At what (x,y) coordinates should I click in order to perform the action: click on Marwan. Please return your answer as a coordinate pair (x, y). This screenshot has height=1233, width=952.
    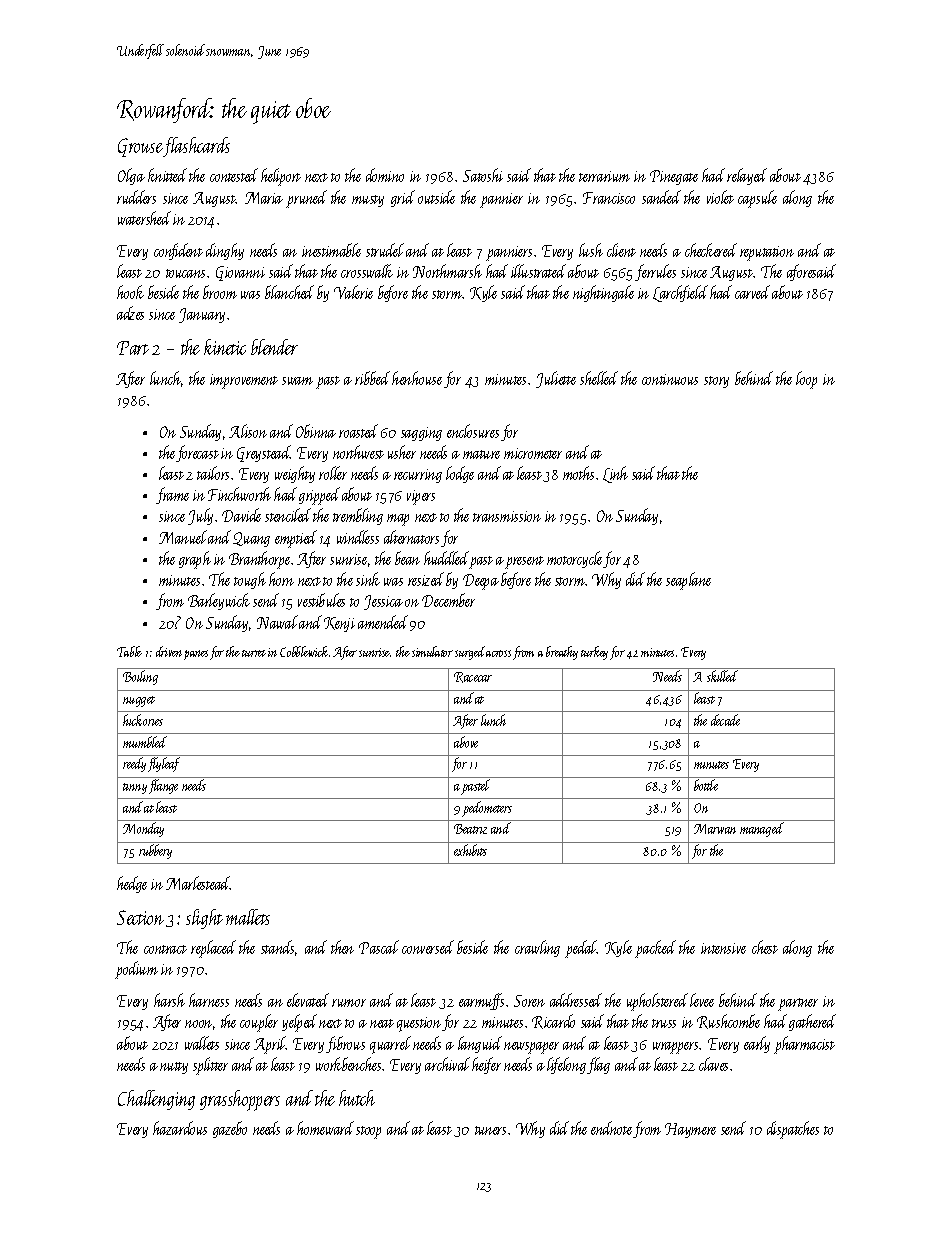
    Looking at the image, I should click on (715, 829).
